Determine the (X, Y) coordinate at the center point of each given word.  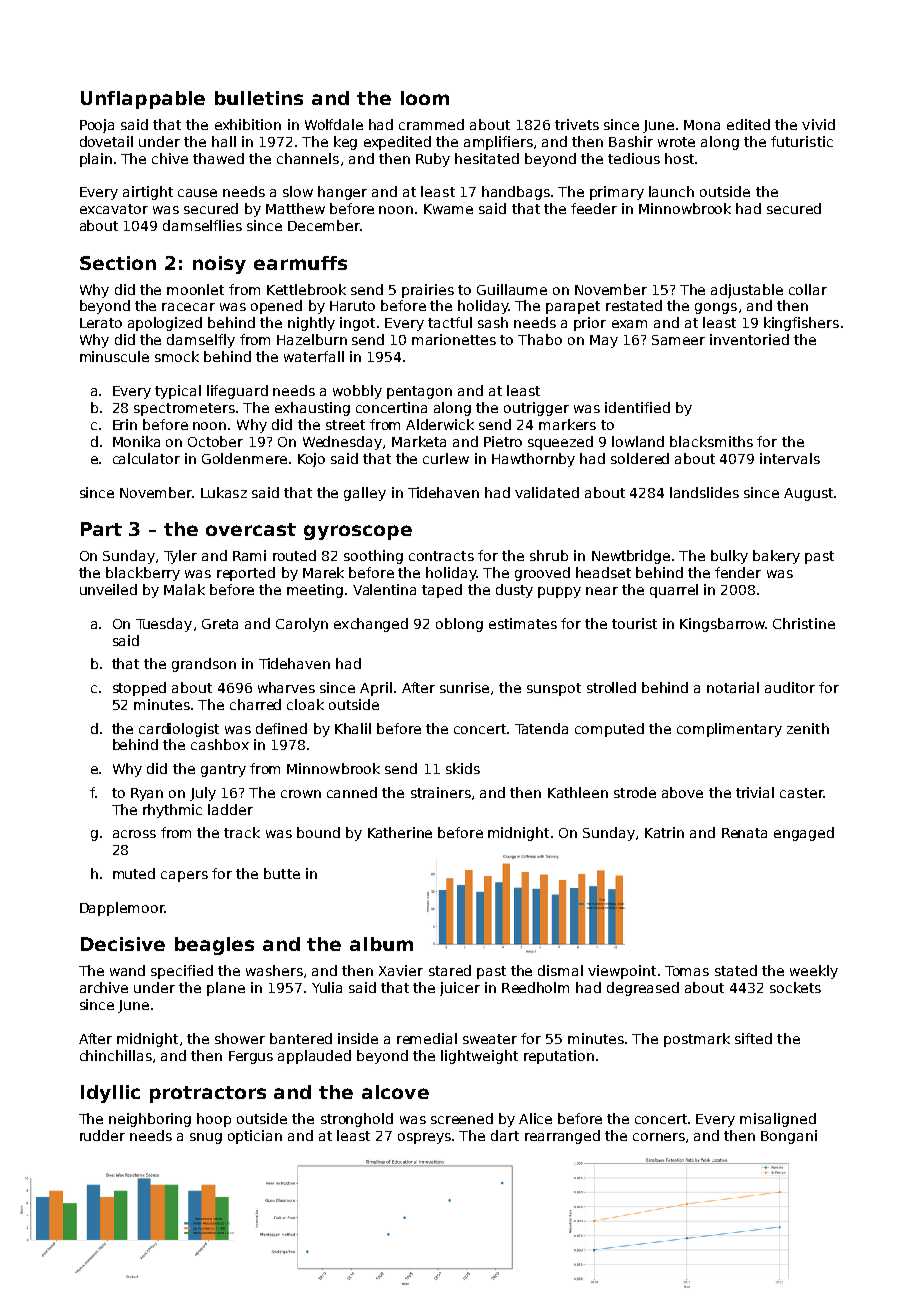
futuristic (802, 141)
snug (206, 1138)
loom (425, 98)
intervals (790, 458)
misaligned (778, 1120)
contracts (441, 556)
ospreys (424, 1138)
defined (281, 728)
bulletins (259, 98)
